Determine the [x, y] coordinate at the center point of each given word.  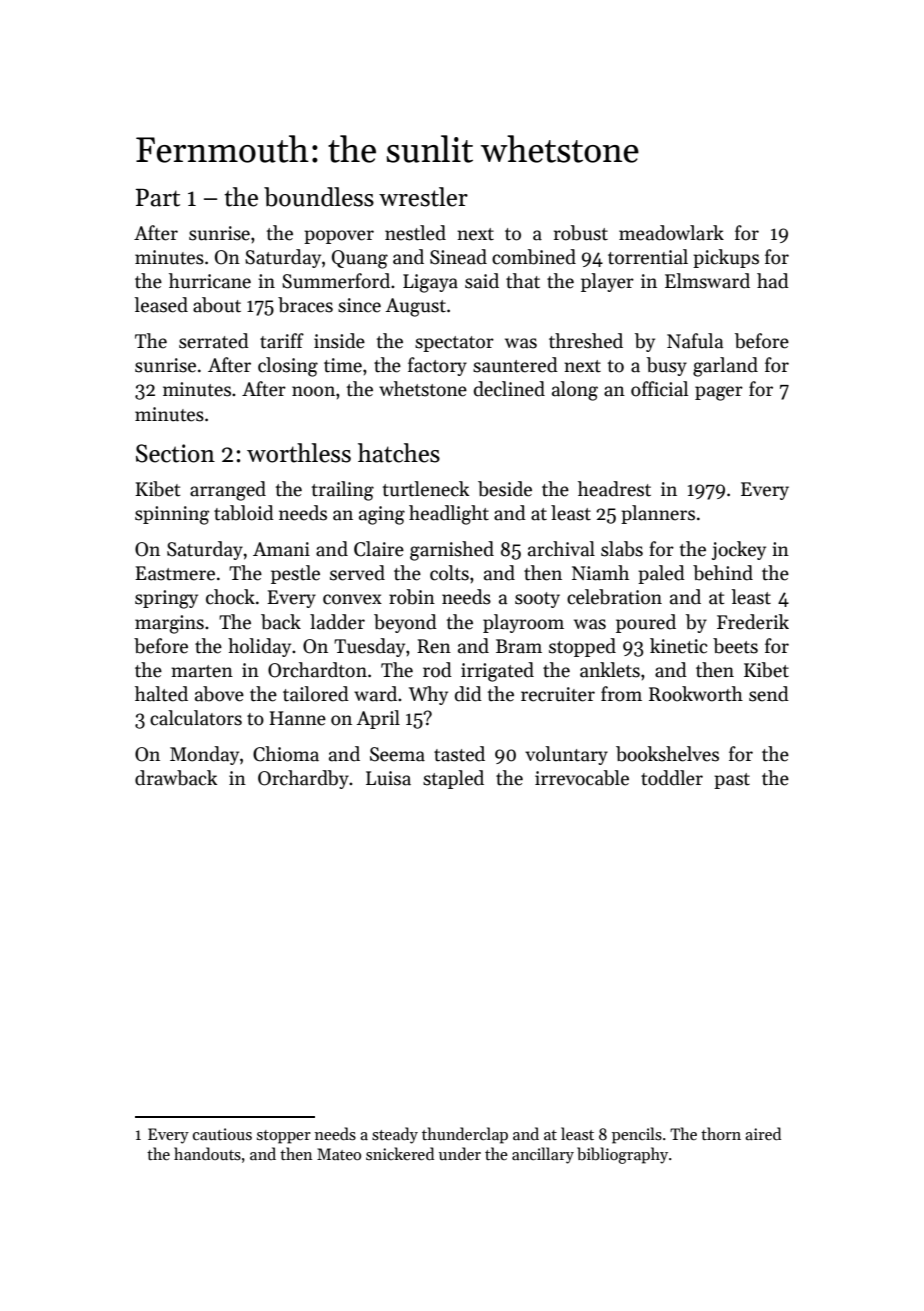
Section [175, 453]
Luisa [388, 778]
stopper [284, 1137]
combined [534, 257]
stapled [453, 779]
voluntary [566, 755]
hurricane [210, 281]
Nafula [695, 341]
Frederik [753, 622]
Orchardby [303, 779]
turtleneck [426, 489]
